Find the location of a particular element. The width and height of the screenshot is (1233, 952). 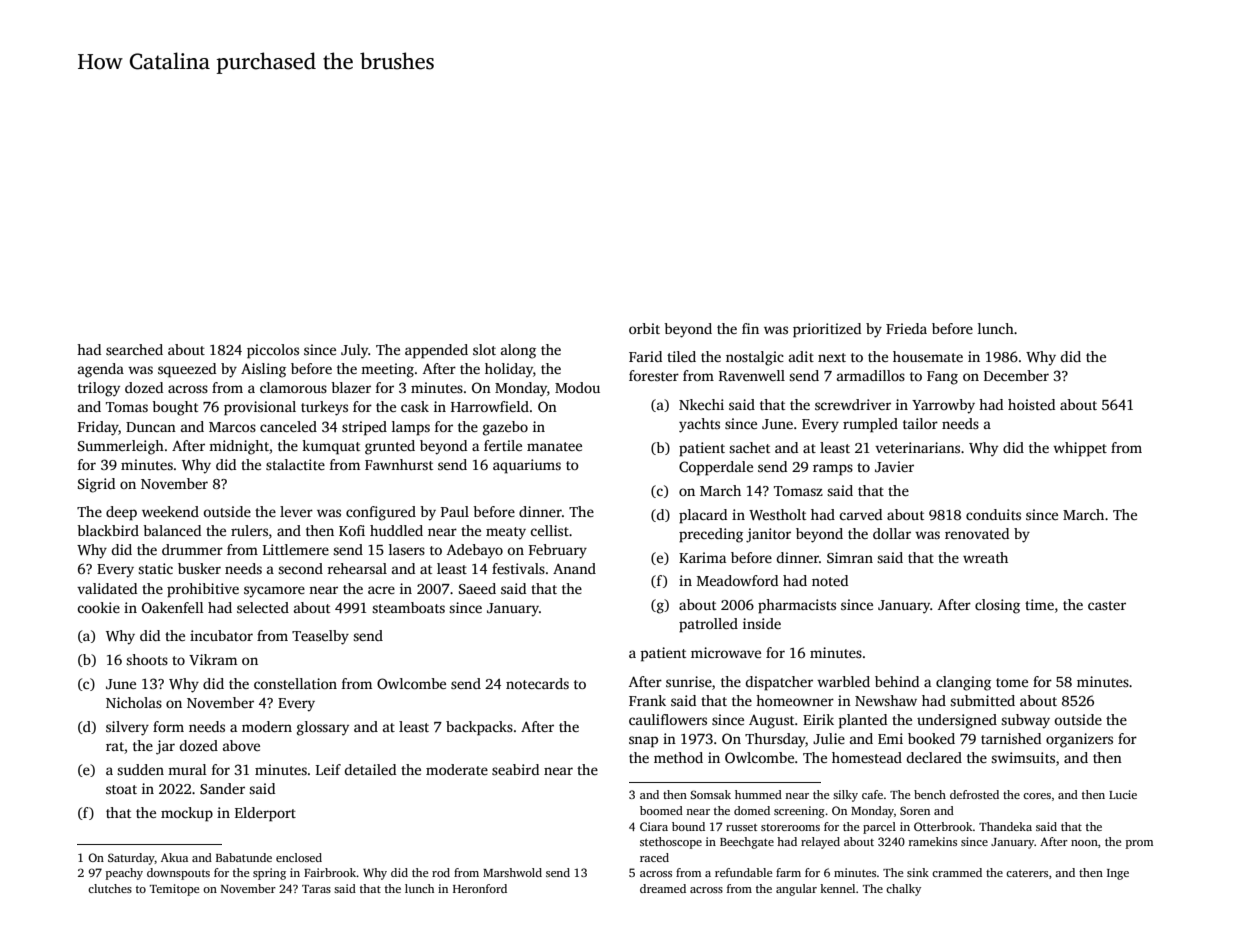

notecards is located at coordinates (537, 683).
